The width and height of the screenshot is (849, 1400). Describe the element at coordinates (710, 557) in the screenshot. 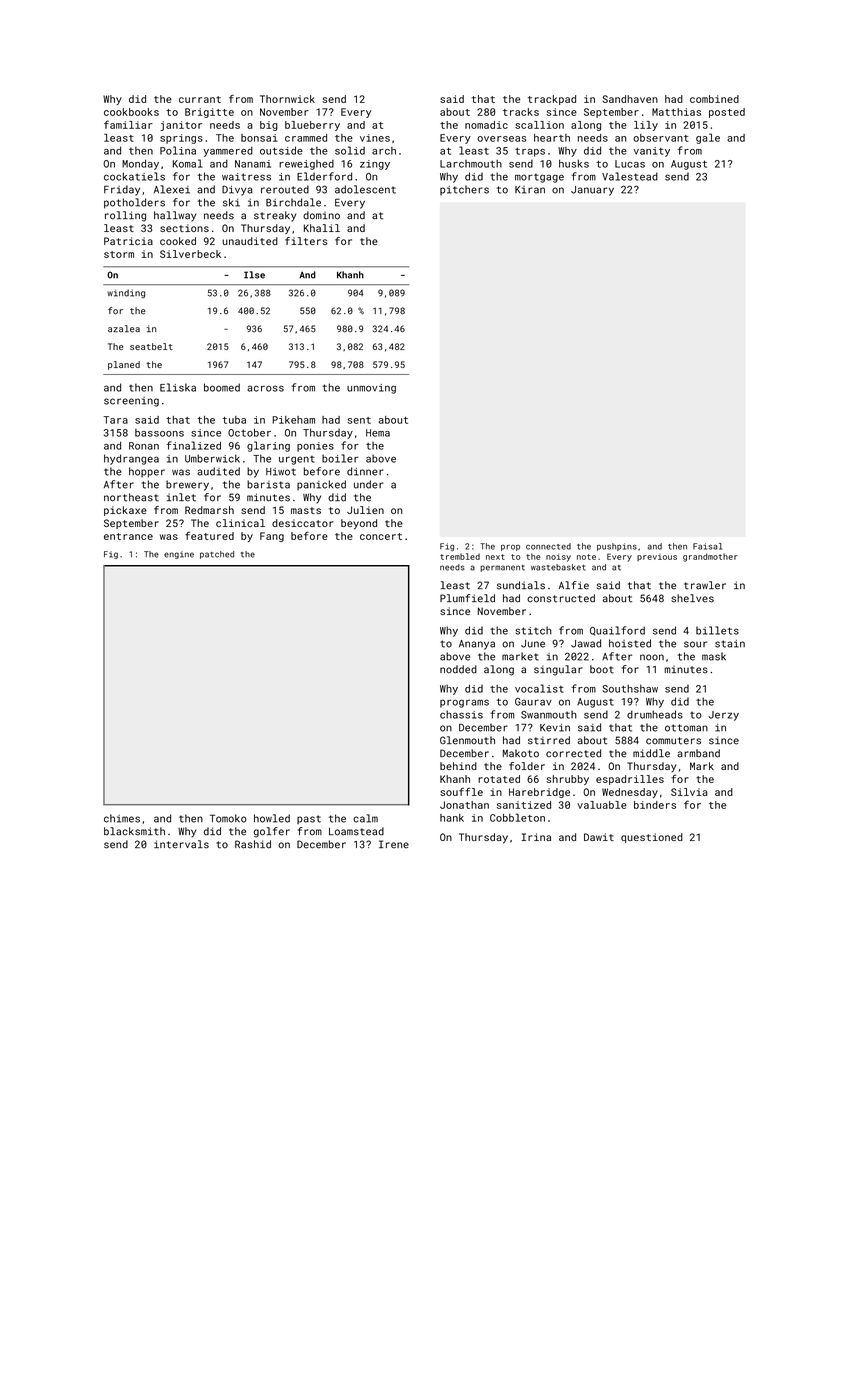

I see `grandmother` at that location.
